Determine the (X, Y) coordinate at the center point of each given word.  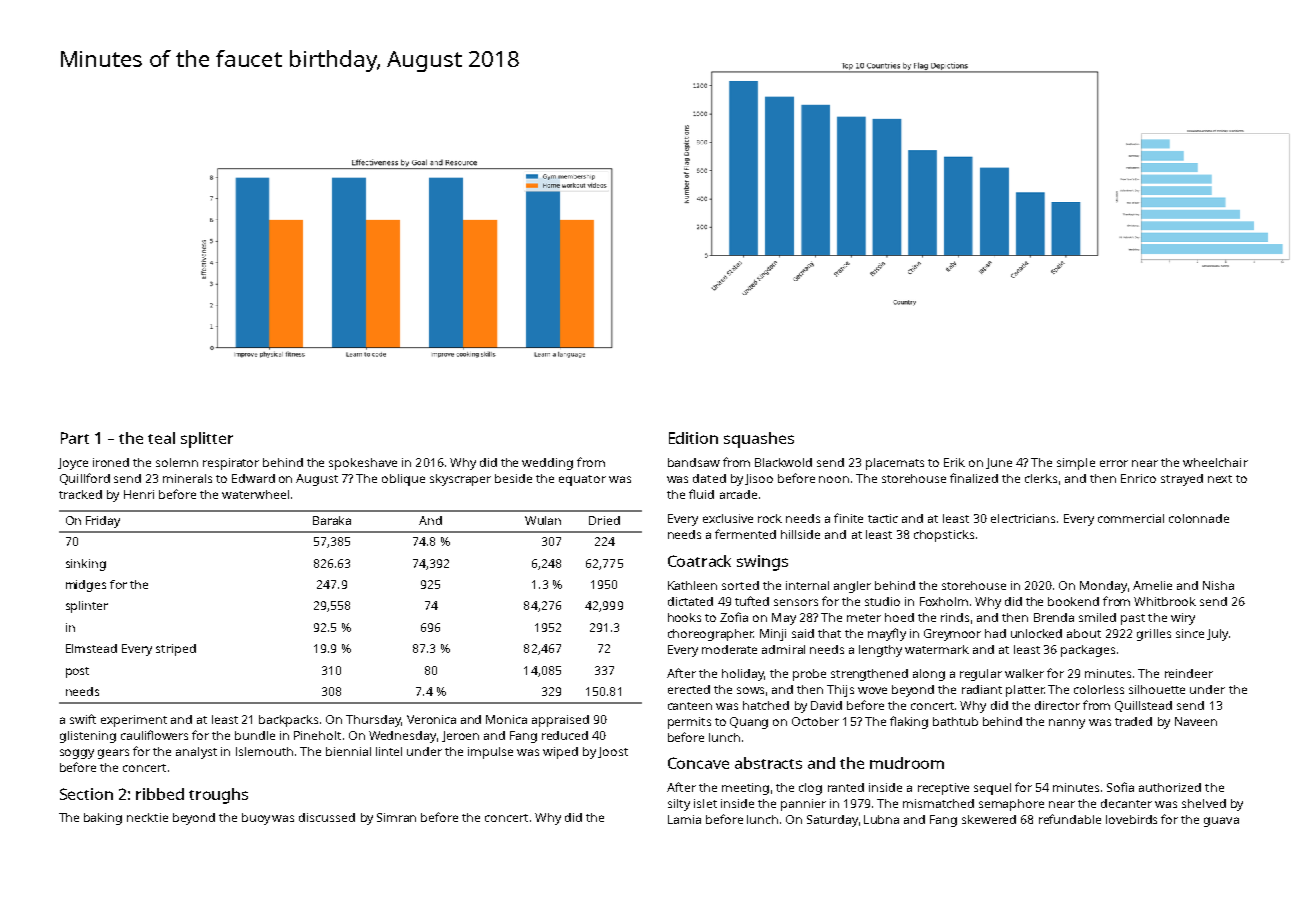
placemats (895, 464)
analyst (196, 753)
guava (1221, 822)
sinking (86, 565)
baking (103, 819)
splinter (87, 607)
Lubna (881, 819)
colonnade (1199, 518)
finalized (974, 478)
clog (810, 789)
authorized (1170, 787)
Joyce (73, 464)
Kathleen (692, 585)
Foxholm (944, 601)
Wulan (543, 520)
